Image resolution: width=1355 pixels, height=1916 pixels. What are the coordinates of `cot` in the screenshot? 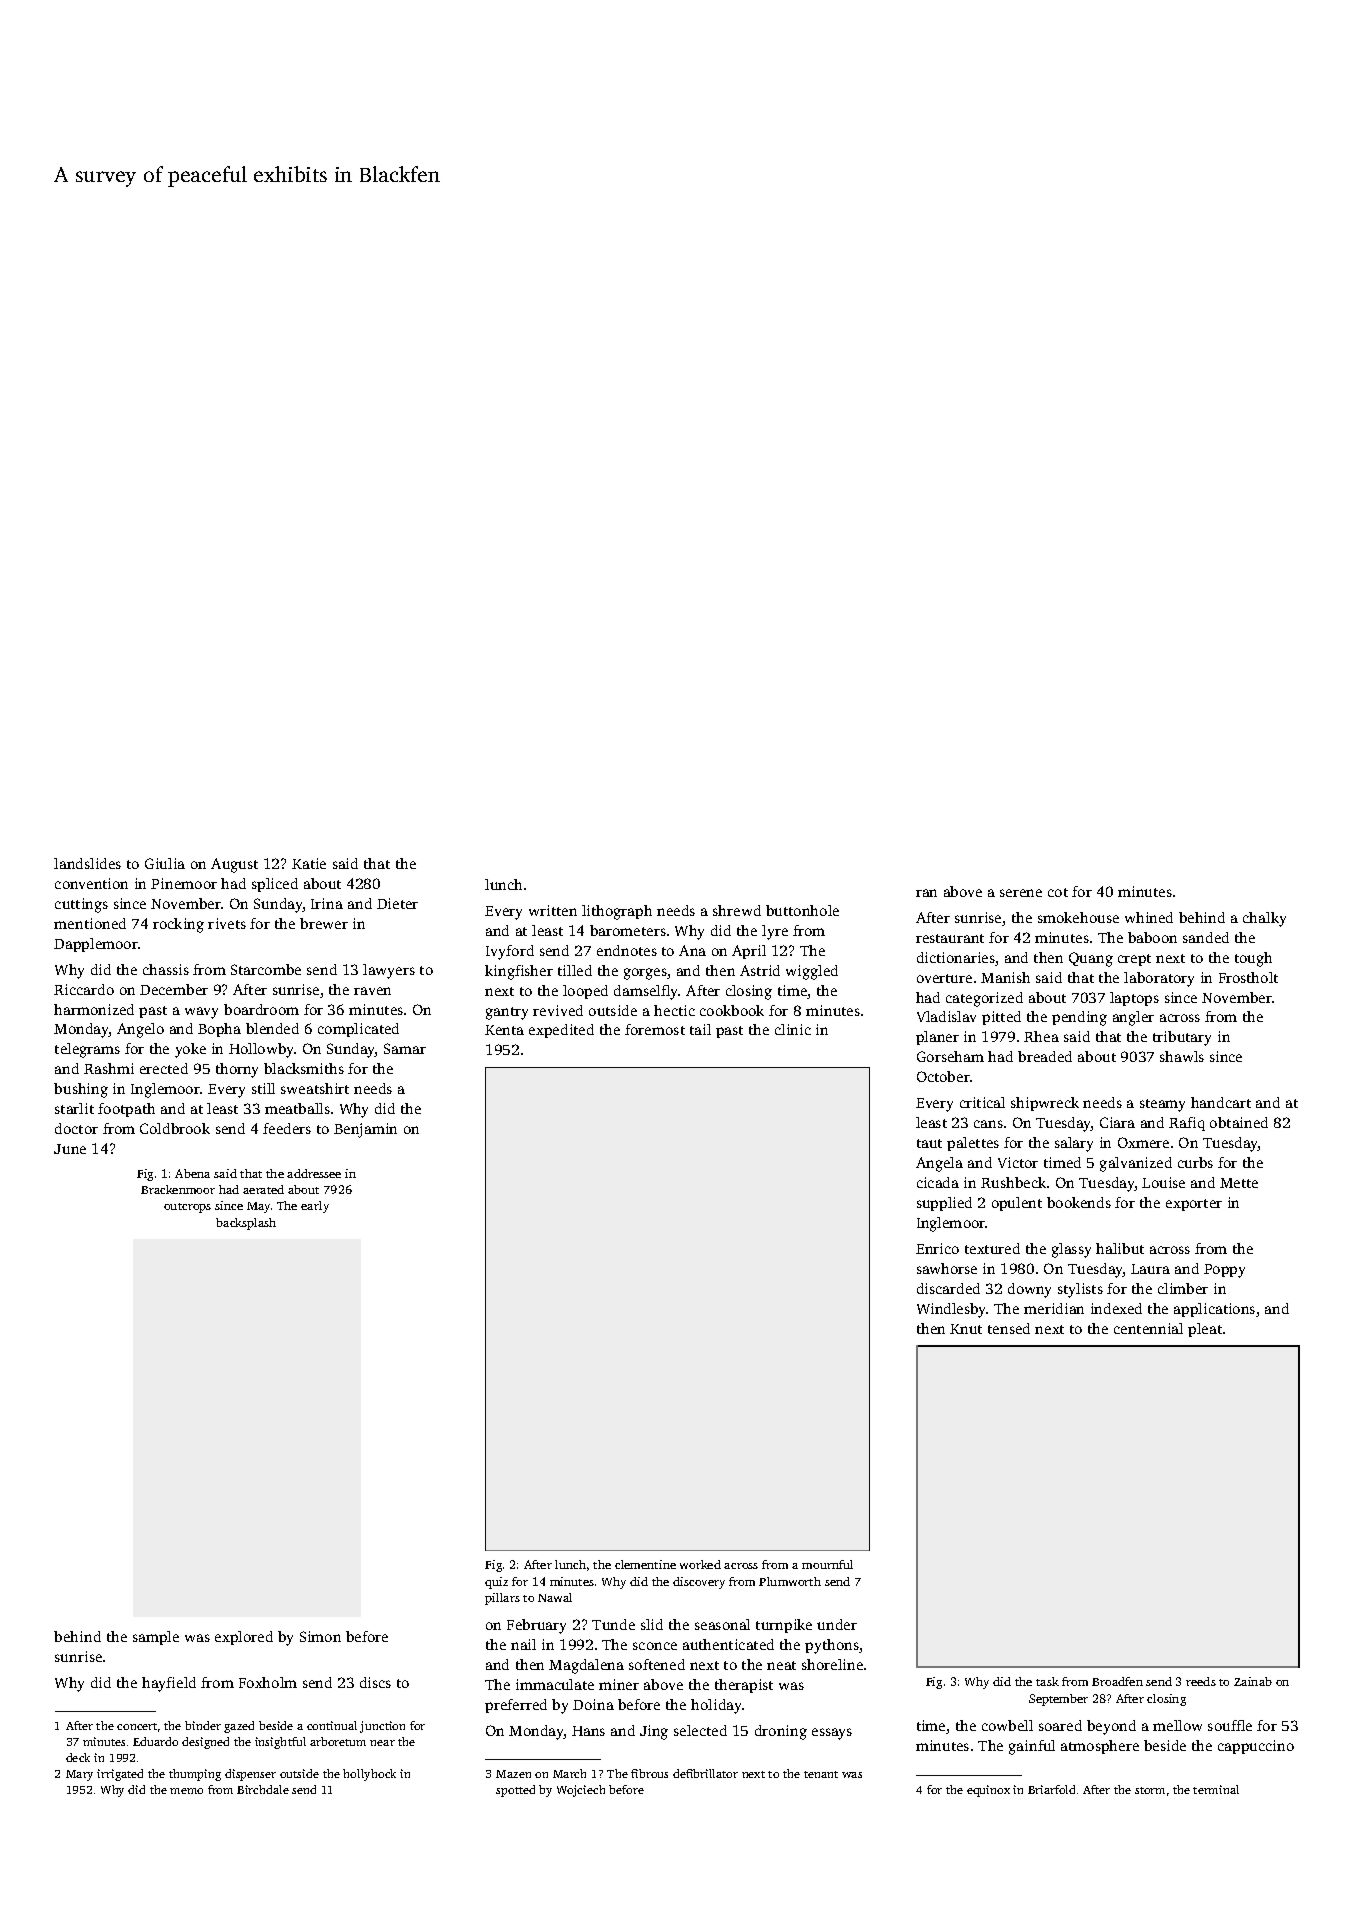 It's located at (1058, 892).
